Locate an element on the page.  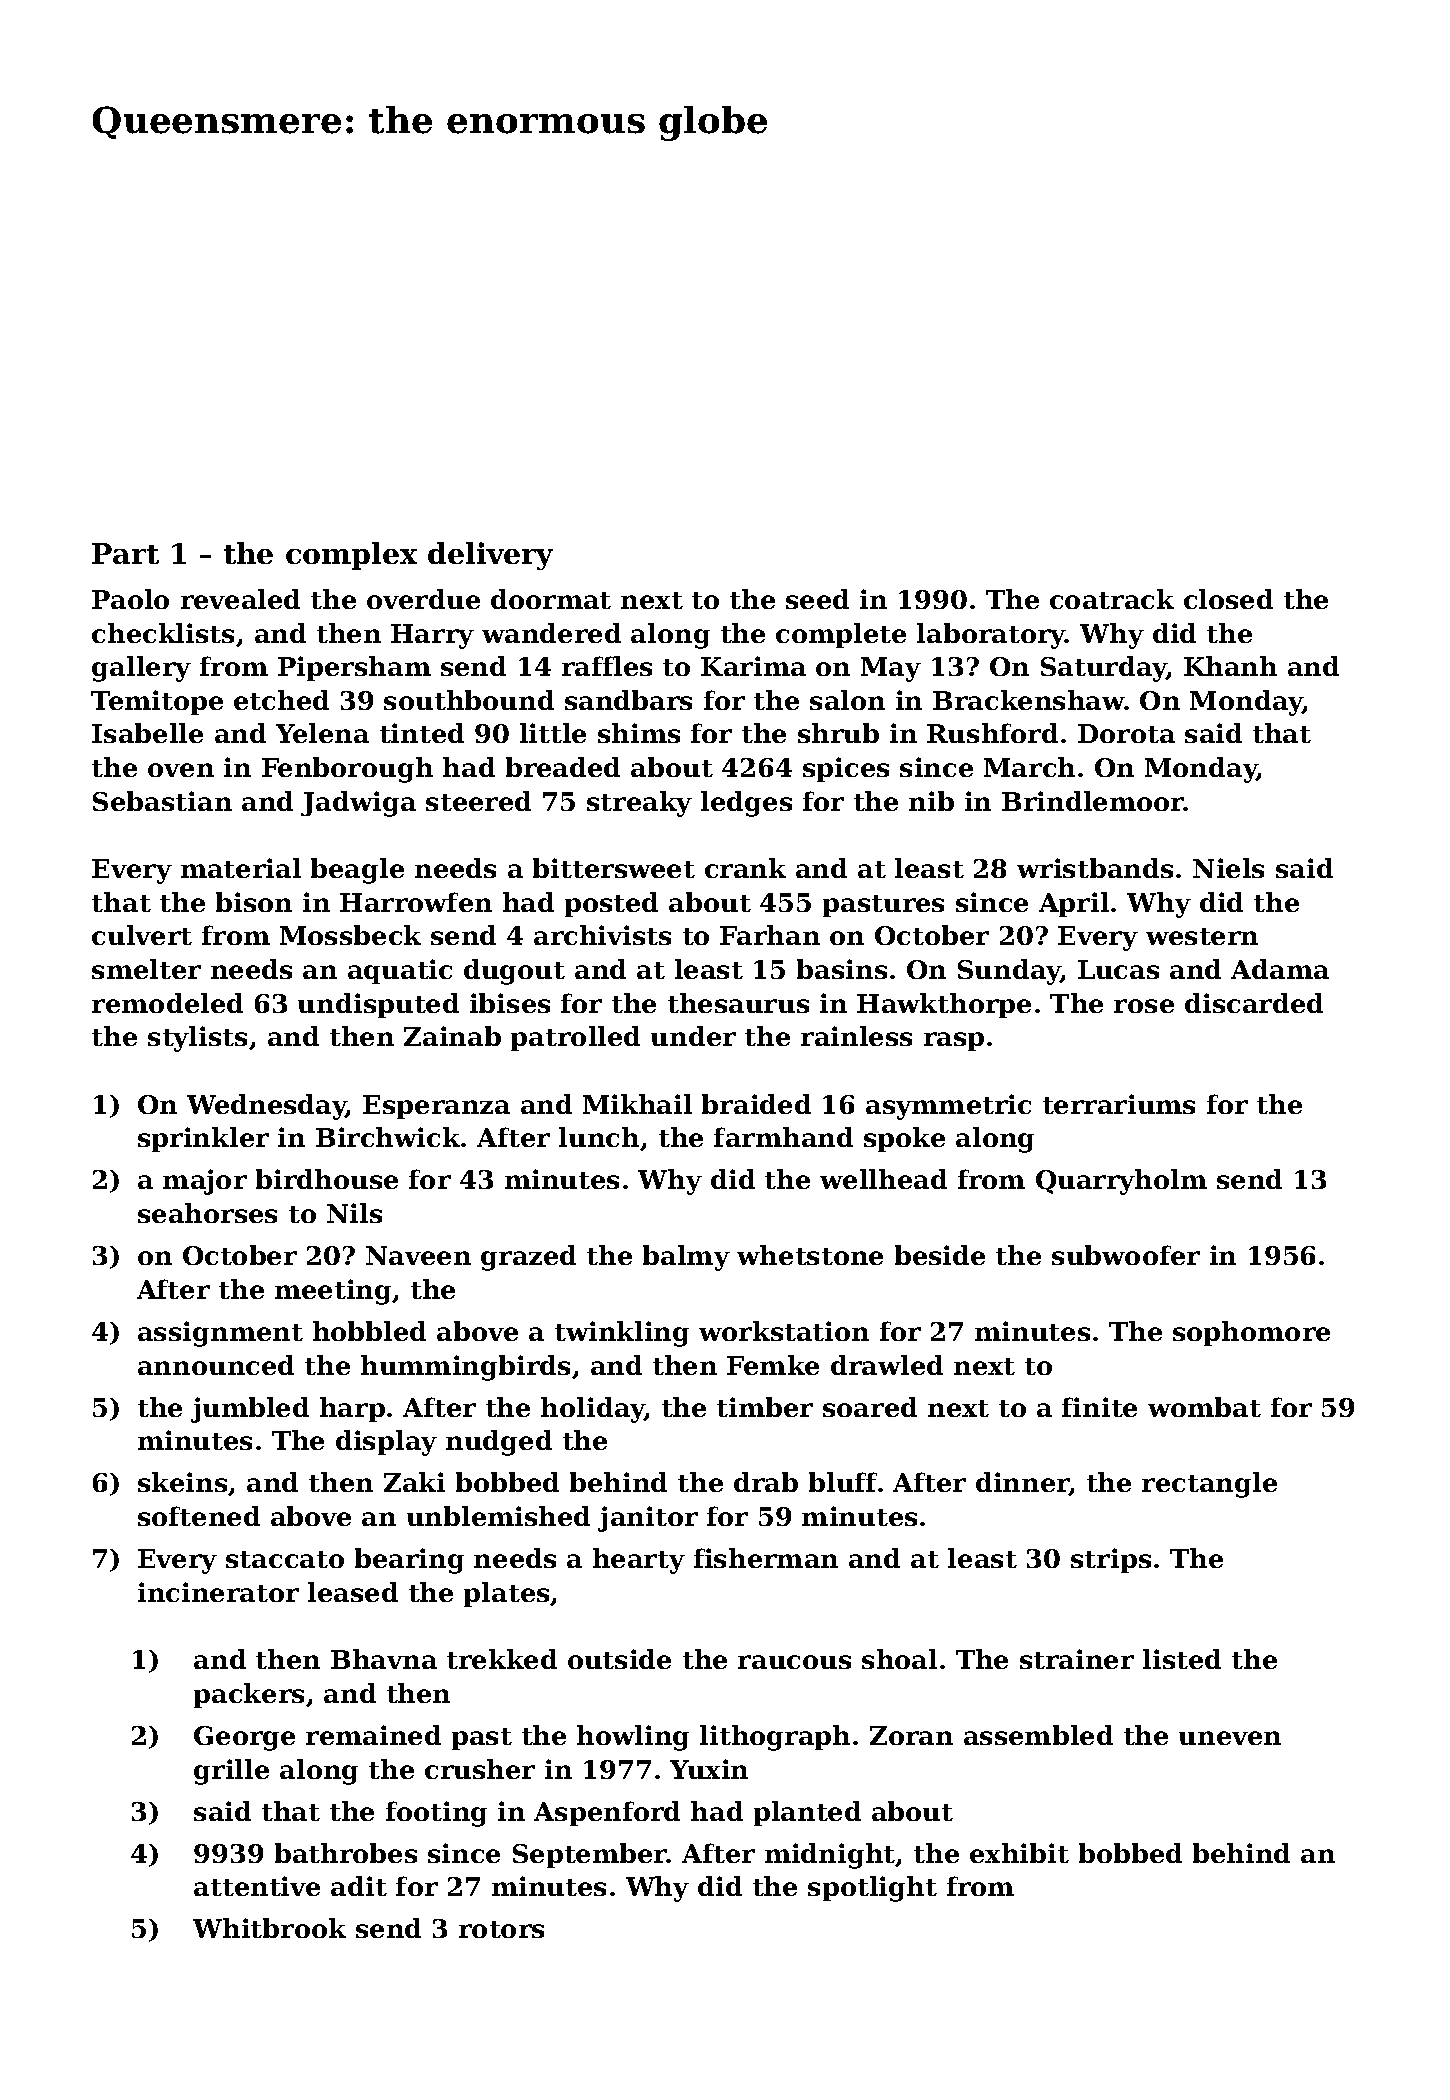
beside is located at coordinates (940, 1255).
